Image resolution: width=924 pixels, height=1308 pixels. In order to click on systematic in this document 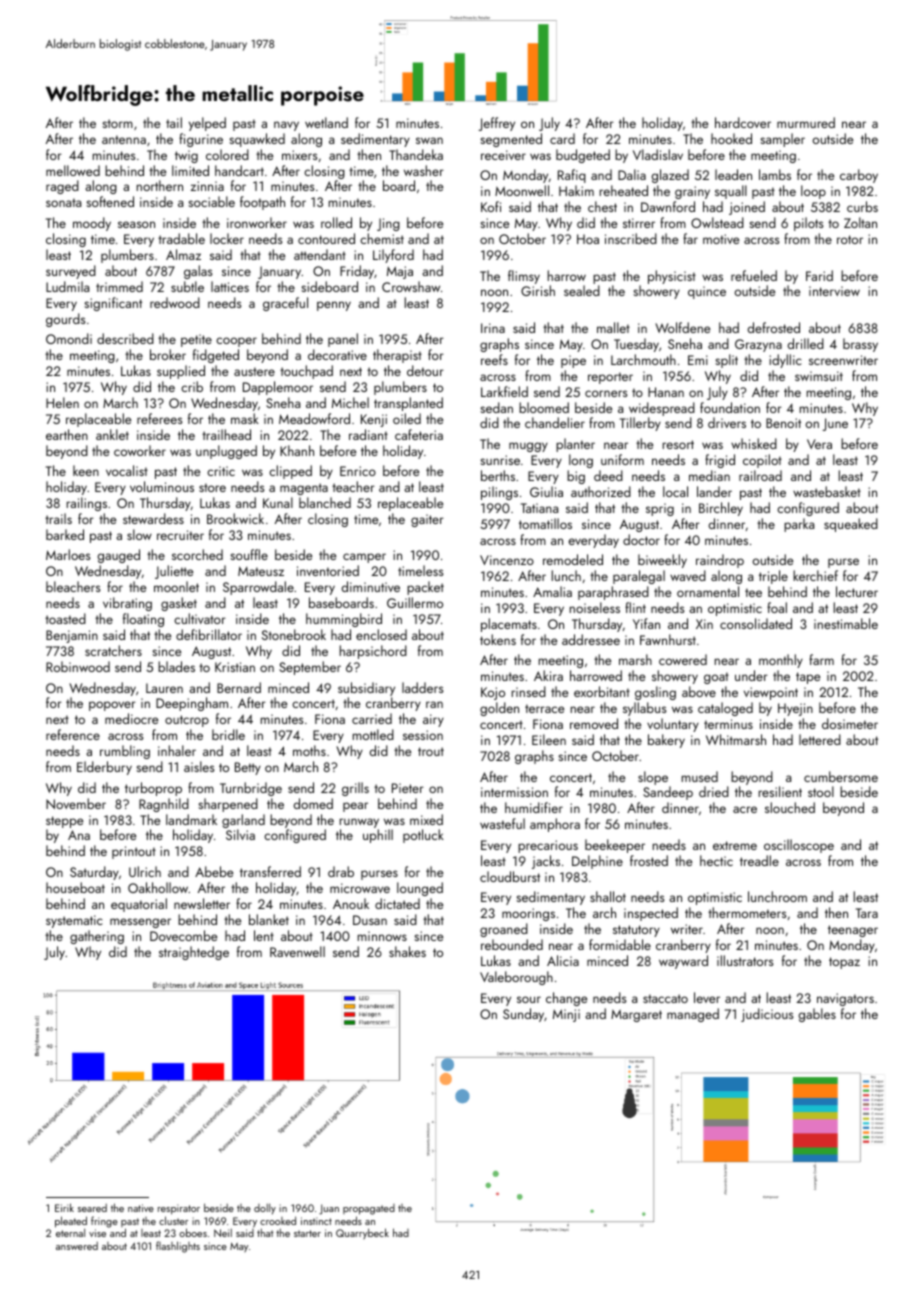, I will do `click(74, 921)`.
